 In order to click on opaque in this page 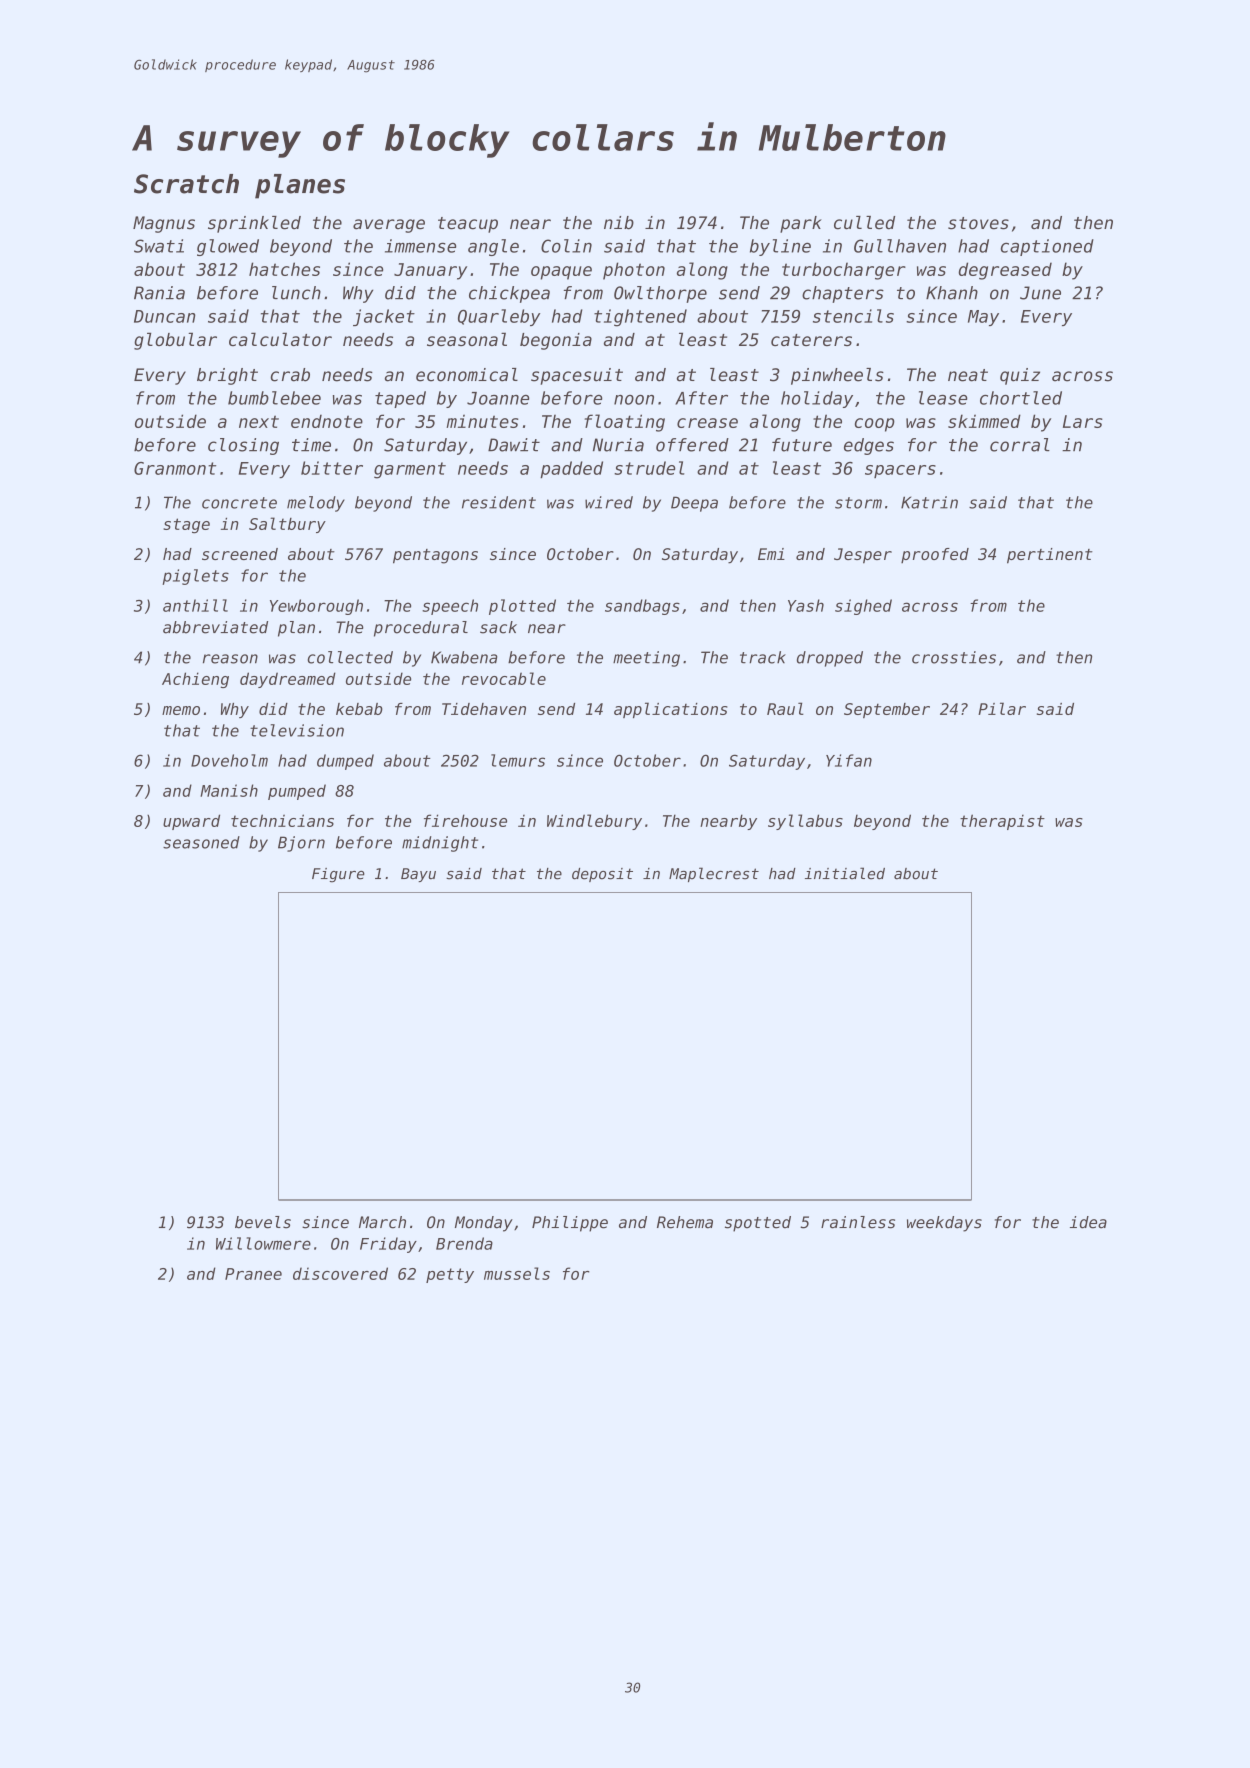, I will do `click(561, 273)`.
